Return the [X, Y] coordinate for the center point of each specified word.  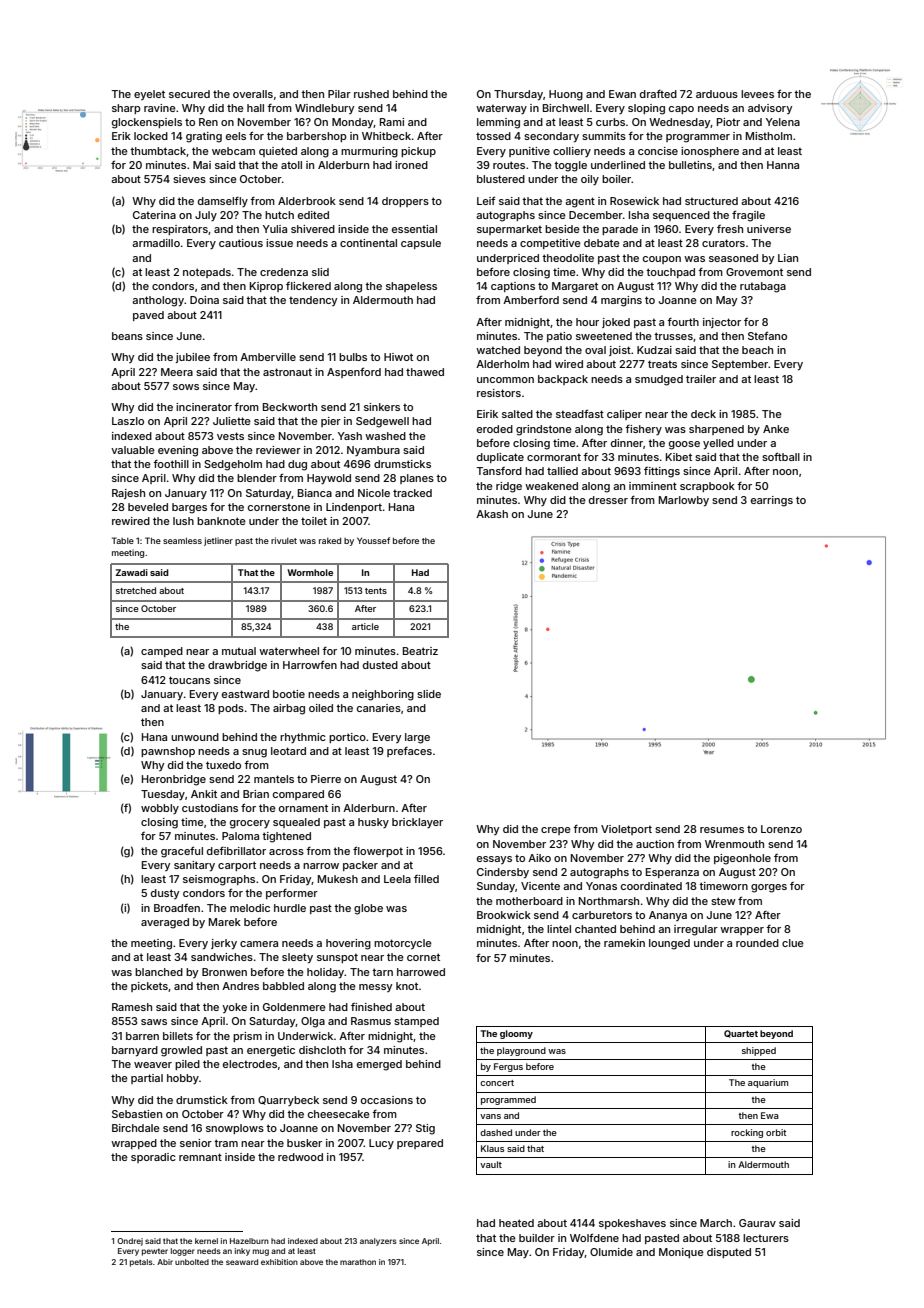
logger [183, 1252]
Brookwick [504, 915]
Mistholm [769, 136]
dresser [608, 500]
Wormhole [310, 572]
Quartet [741, 1034]
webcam [233, 151]
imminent [653, 486]
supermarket [509, 230]
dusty [165, 894]
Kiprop [266, 287]
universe [769, 229]
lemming [498, 123]
